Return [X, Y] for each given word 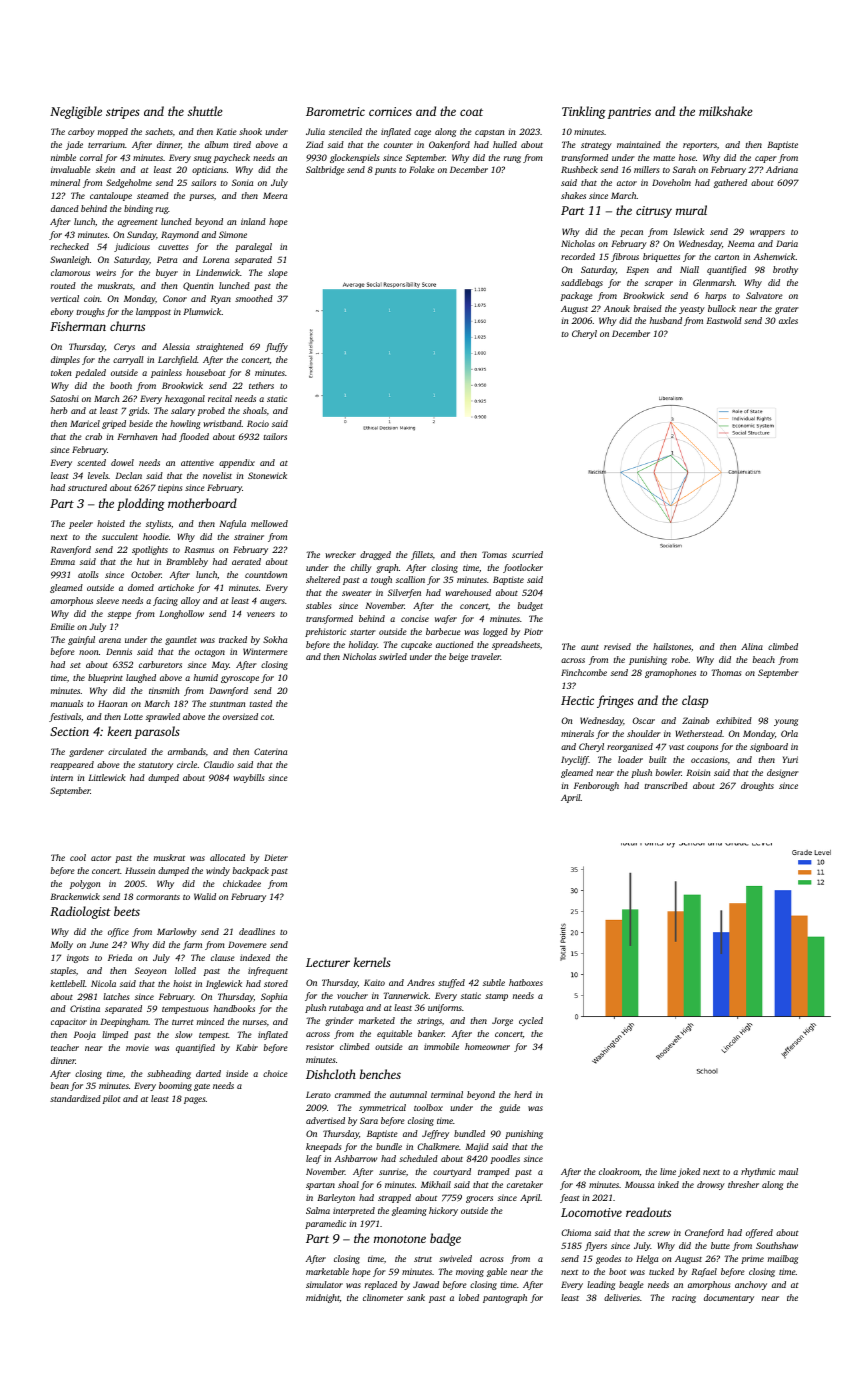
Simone [233, 234]
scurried [527, 554]
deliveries [622, 1297]
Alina [752, 646]
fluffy [276, 347]
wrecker [340, 554]
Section [69, 731]
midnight [323, 1298]
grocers [479, 1199]
